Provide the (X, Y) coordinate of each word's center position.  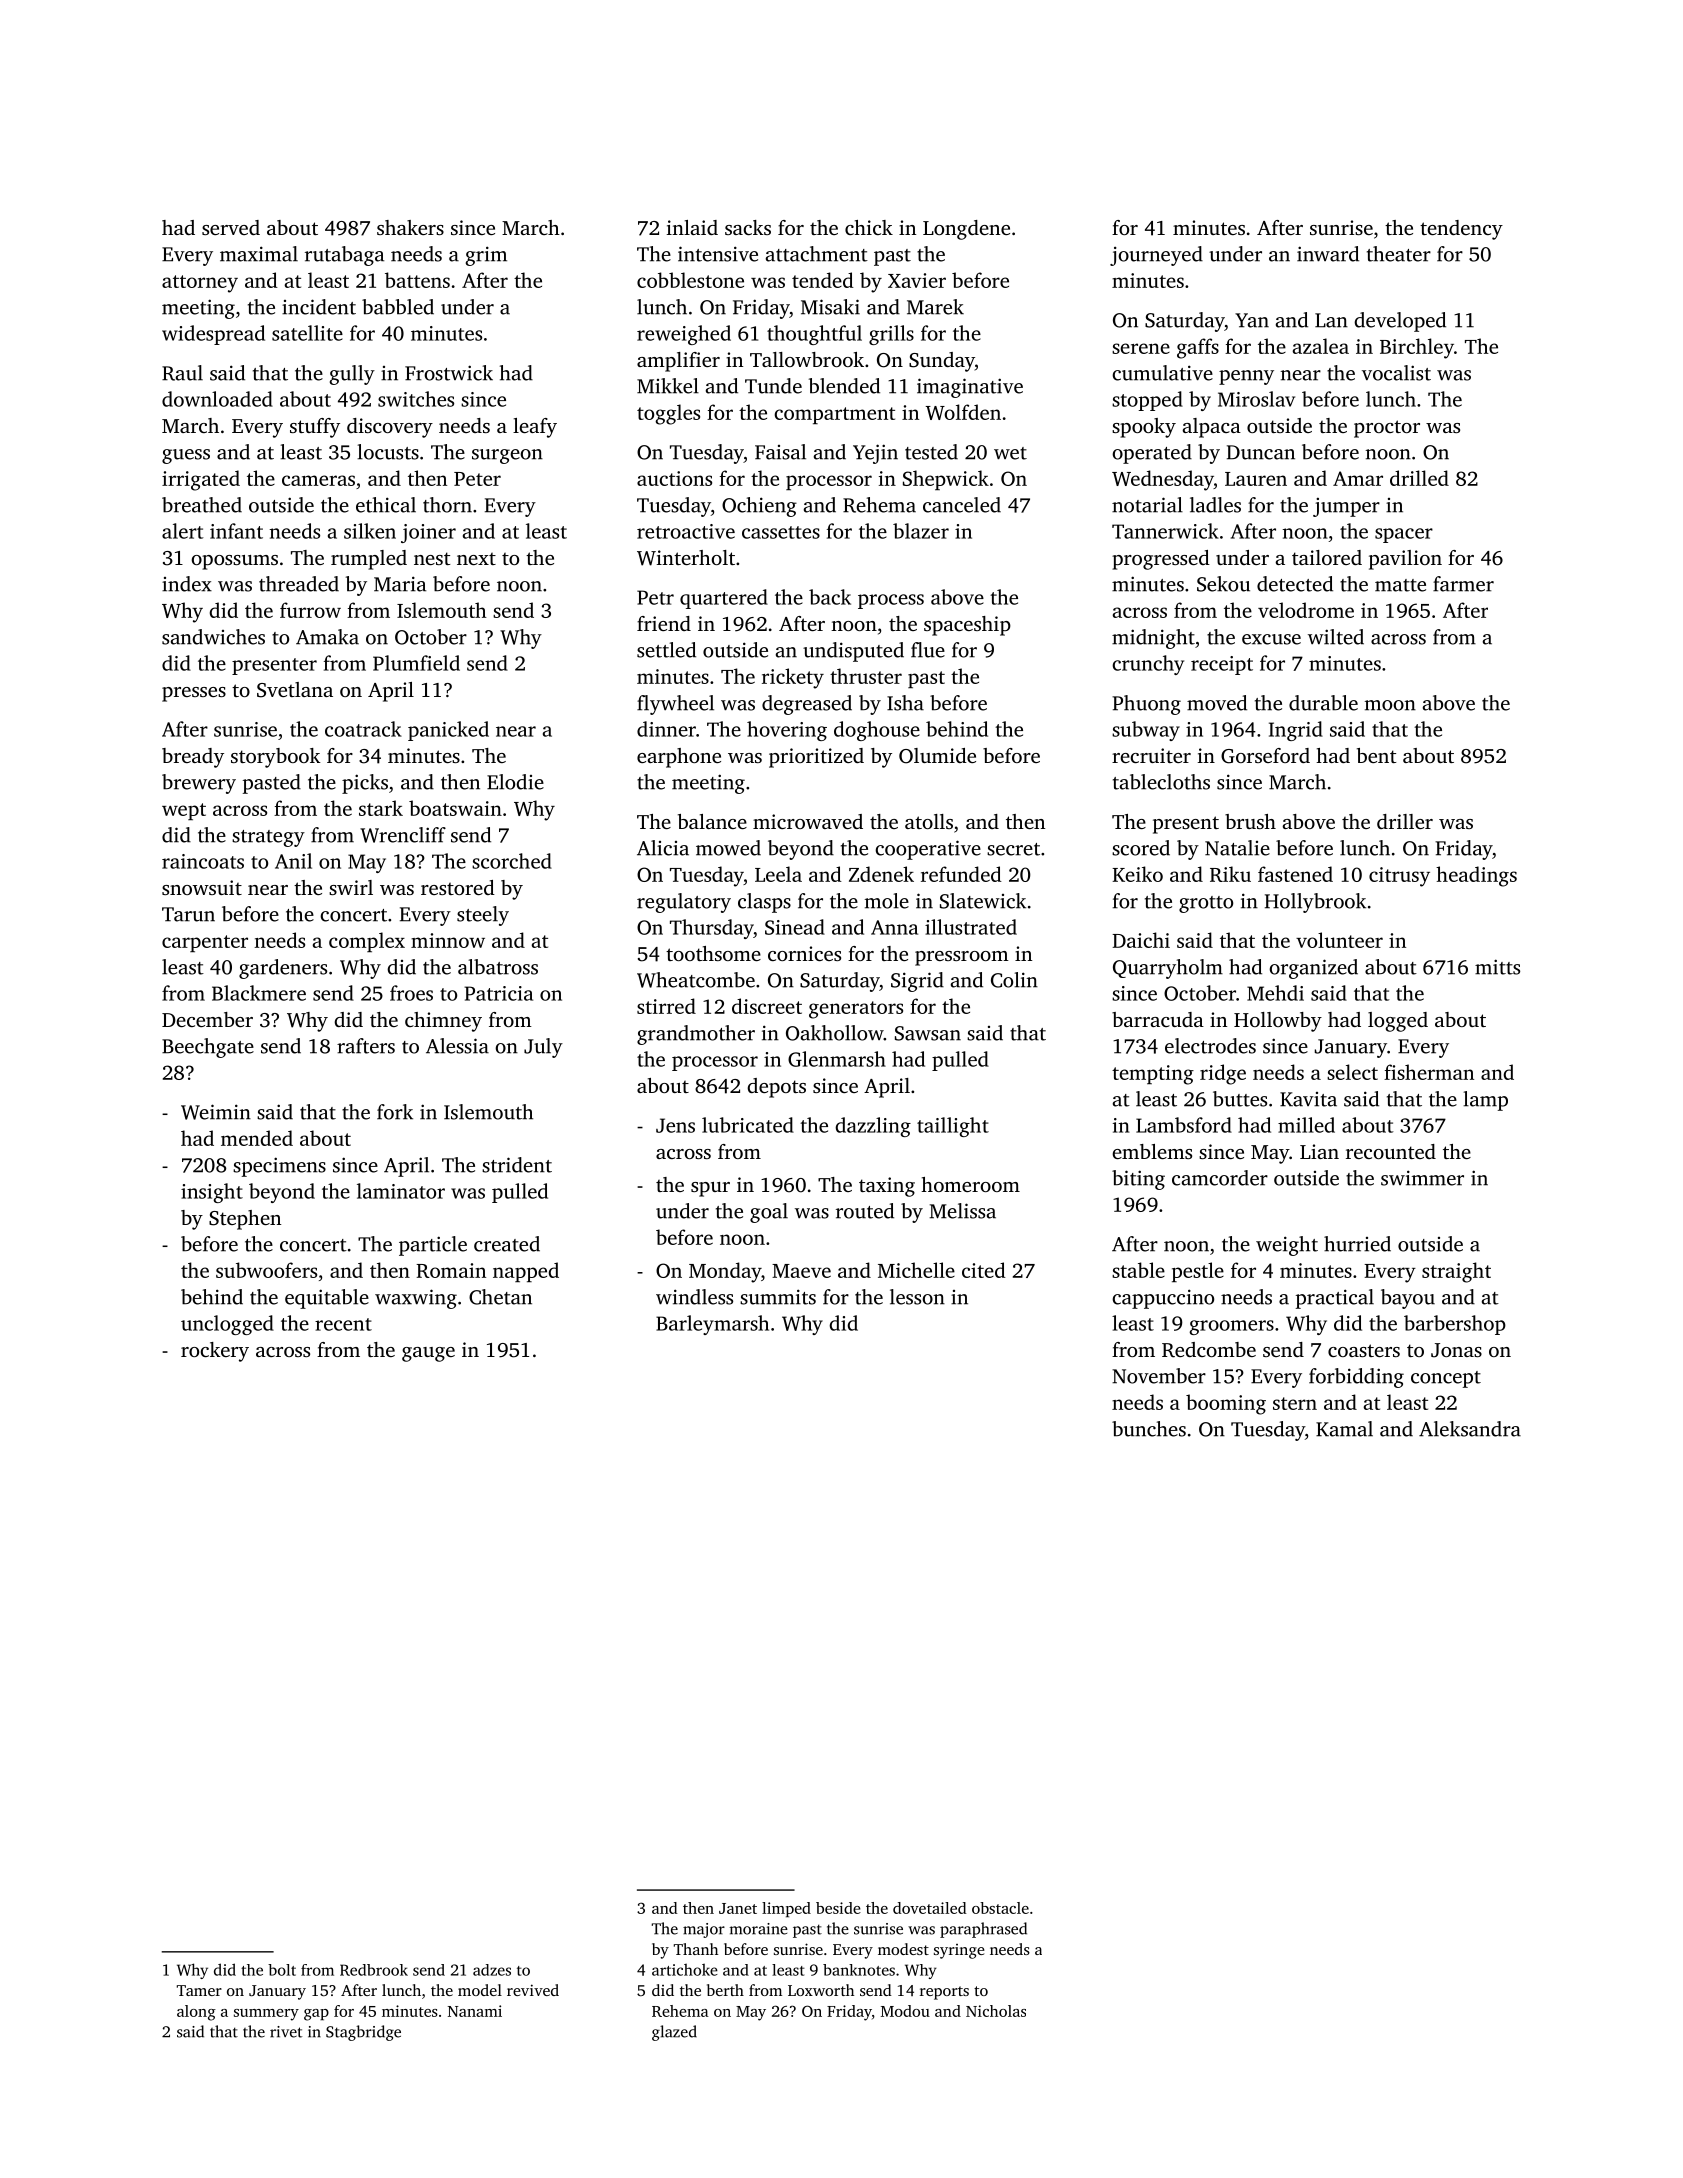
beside (838, 1908)
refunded (961, 874)
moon (1390, 705)
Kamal (1344, 1429)
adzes (492, 1970)
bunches (1149, 1429)
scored (1141, 848)
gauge (428, 1354)
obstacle (1000, 1908)
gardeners (283, 969)
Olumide (937, 756)
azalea (1321, 346)
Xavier (917, 280)
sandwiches (213, 637)
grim (486, 256)
